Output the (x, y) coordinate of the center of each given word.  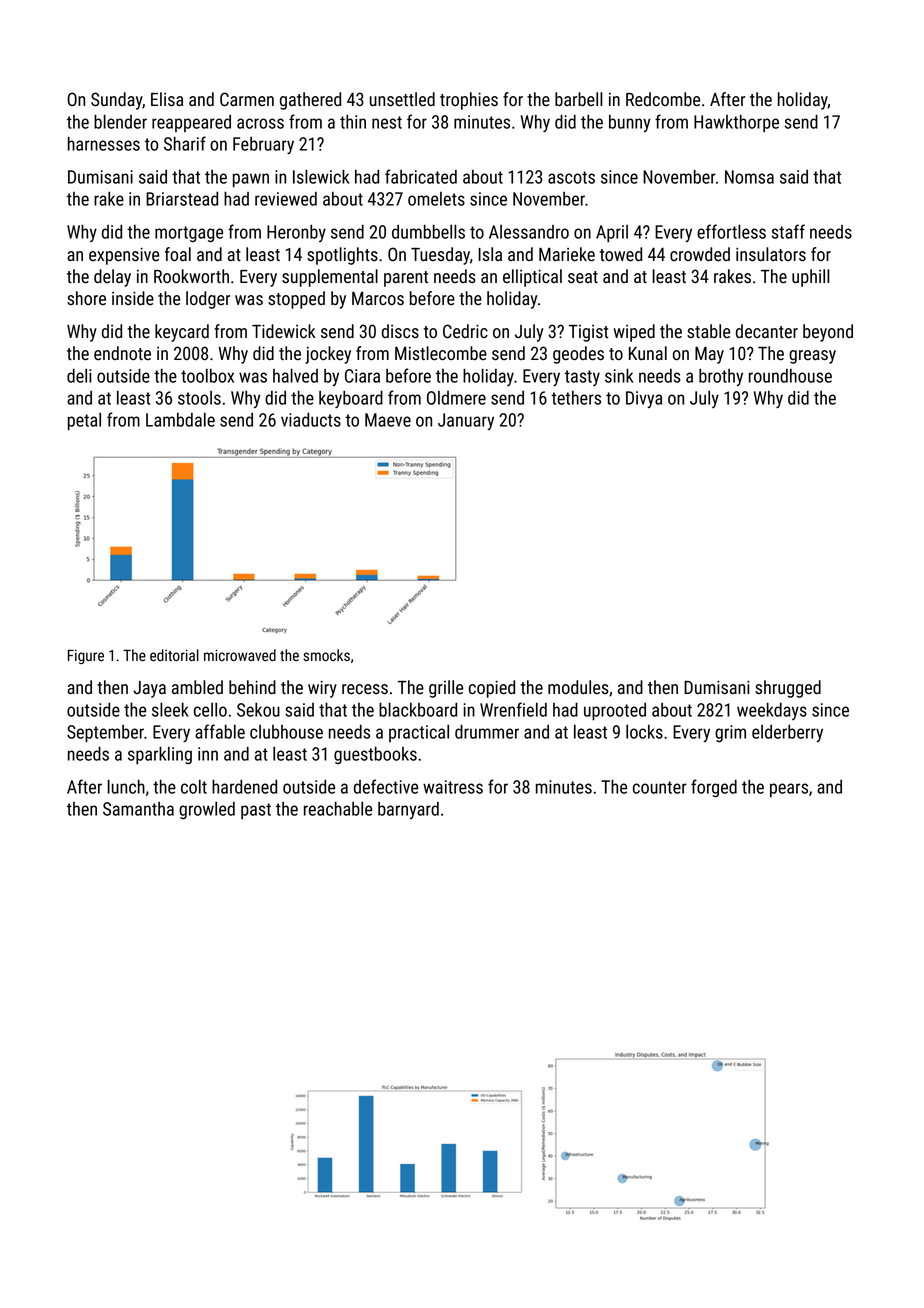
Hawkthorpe (736, 123)
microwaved (240, 655)
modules (578, 687)
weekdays (772, 711)
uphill (811, 278)
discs (400, 331)
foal (178, 254)
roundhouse (790, 376)
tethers (576, 398)
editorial (174, 655)
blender (120, 122)
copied (492, 689)
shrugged (788, 689)
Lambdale (180, 420)
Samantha (138, 809)
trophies (469, 101)
